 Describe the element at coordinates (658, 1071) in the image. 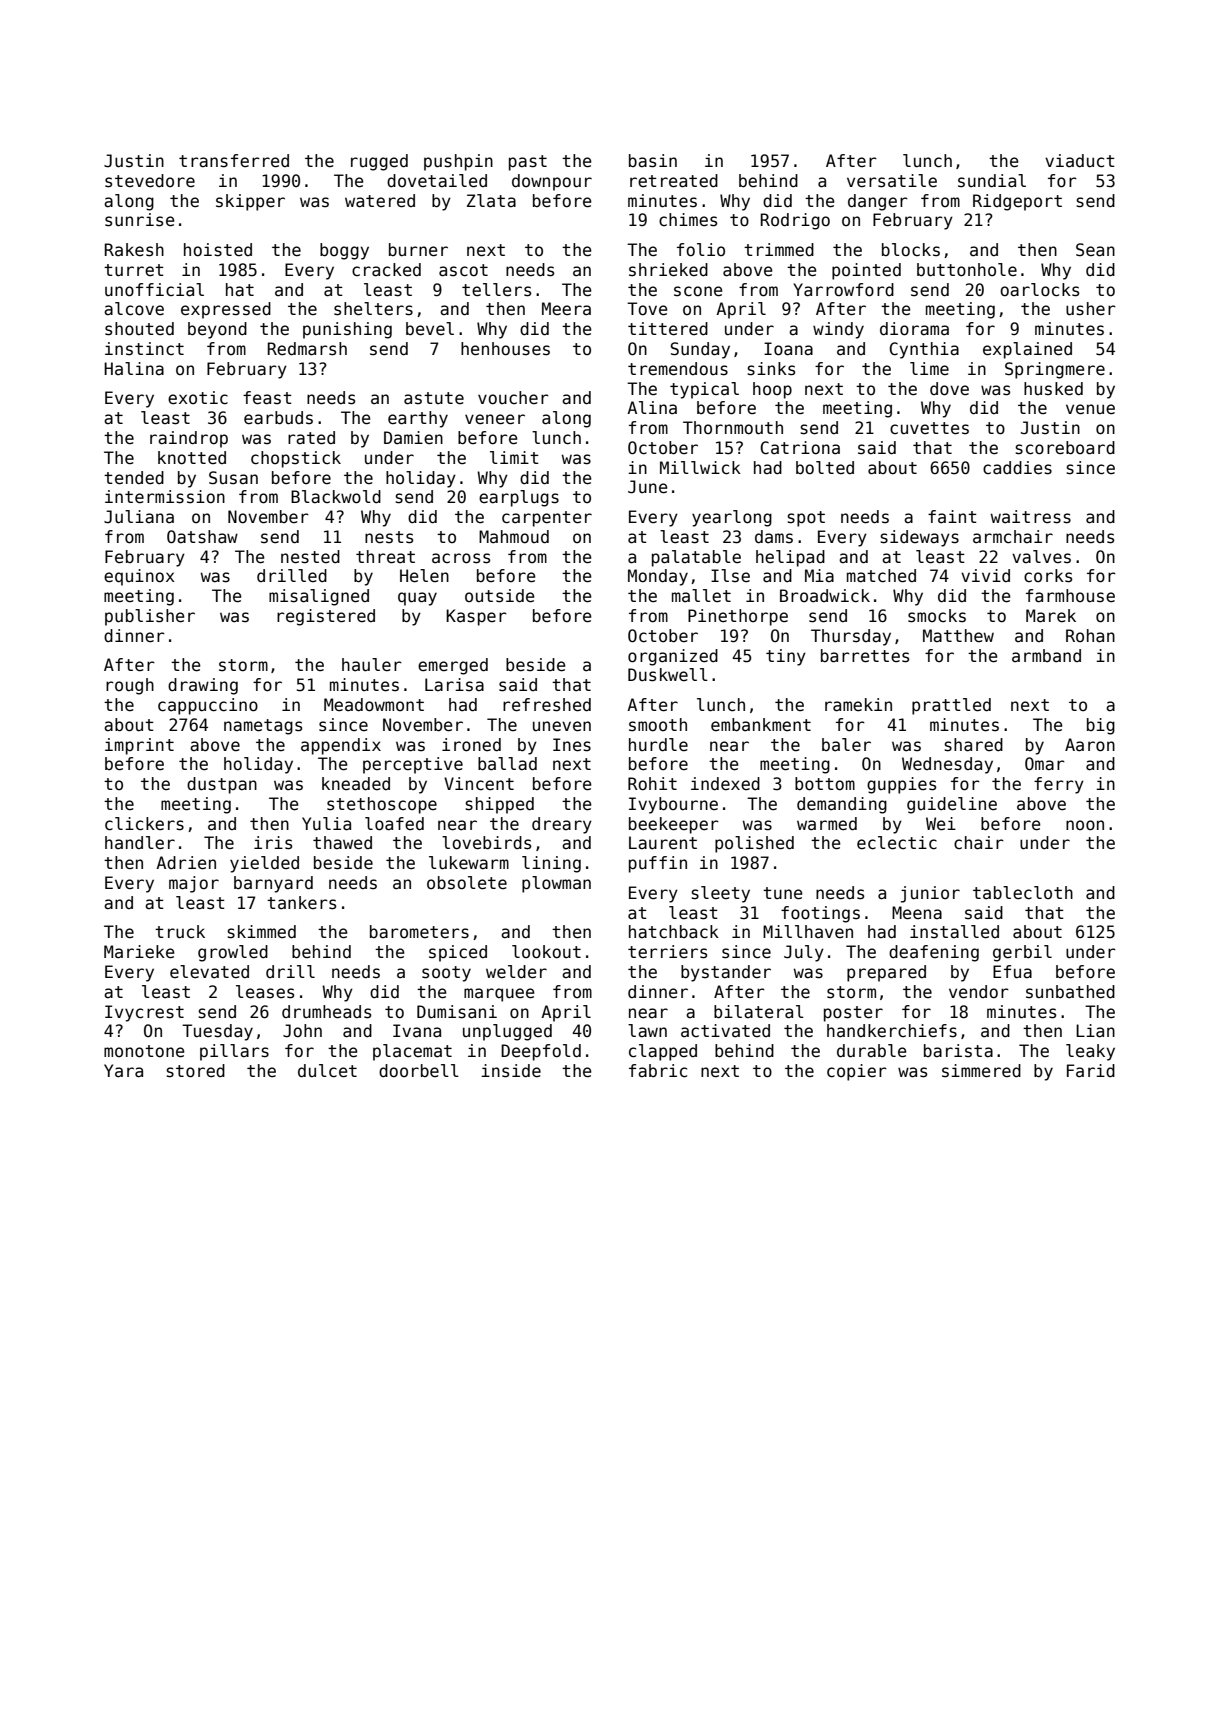

I see `fabric` at that location.
